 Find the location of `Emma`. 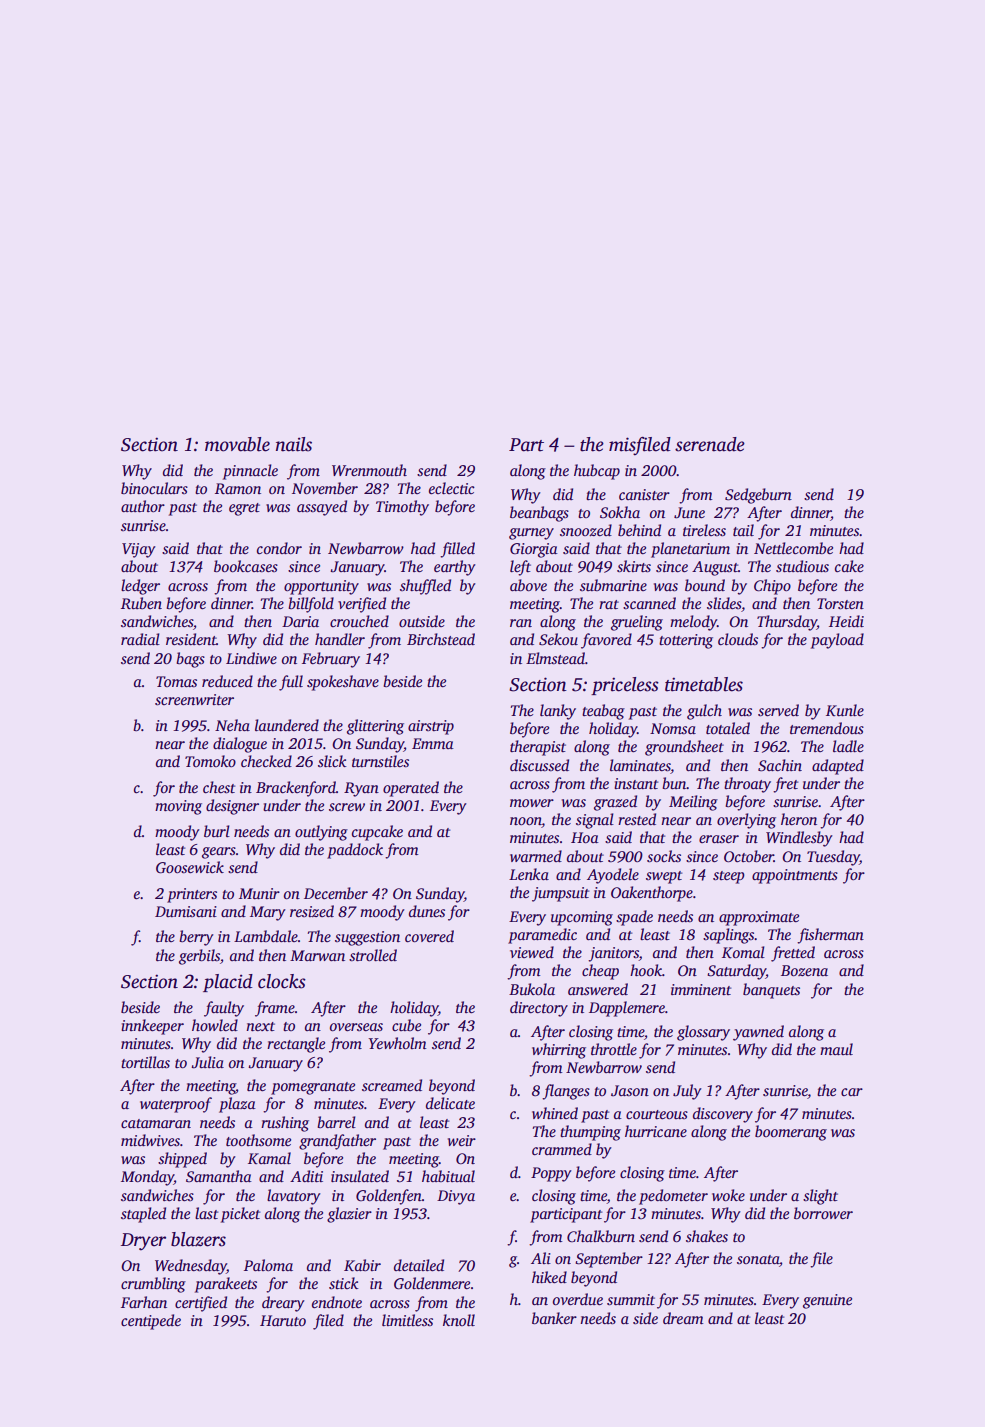

Emma is located at coordinates (433, 743).
